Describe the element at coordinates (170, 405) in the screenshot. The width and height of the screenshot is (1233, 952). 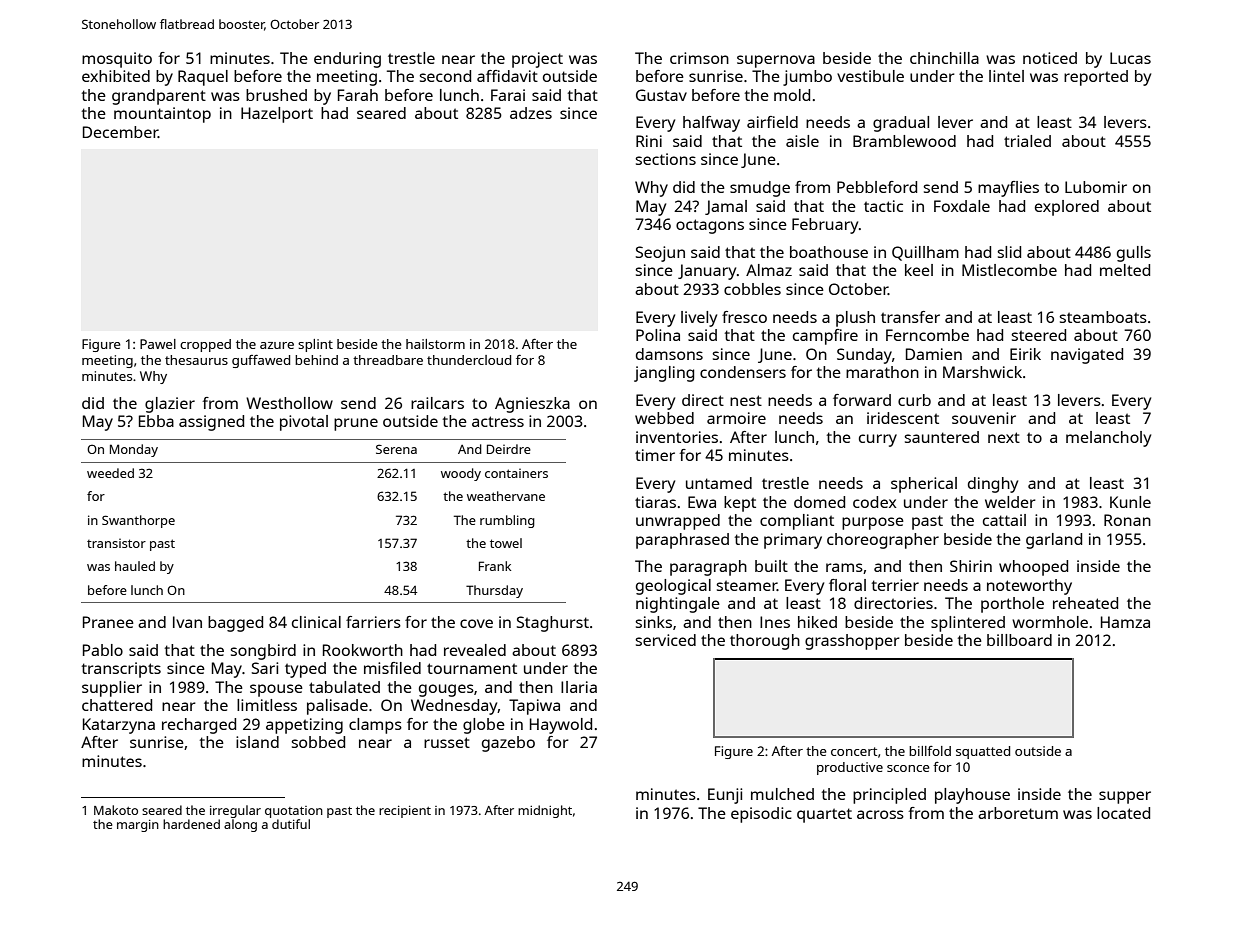
I see `glazier` at that location.
